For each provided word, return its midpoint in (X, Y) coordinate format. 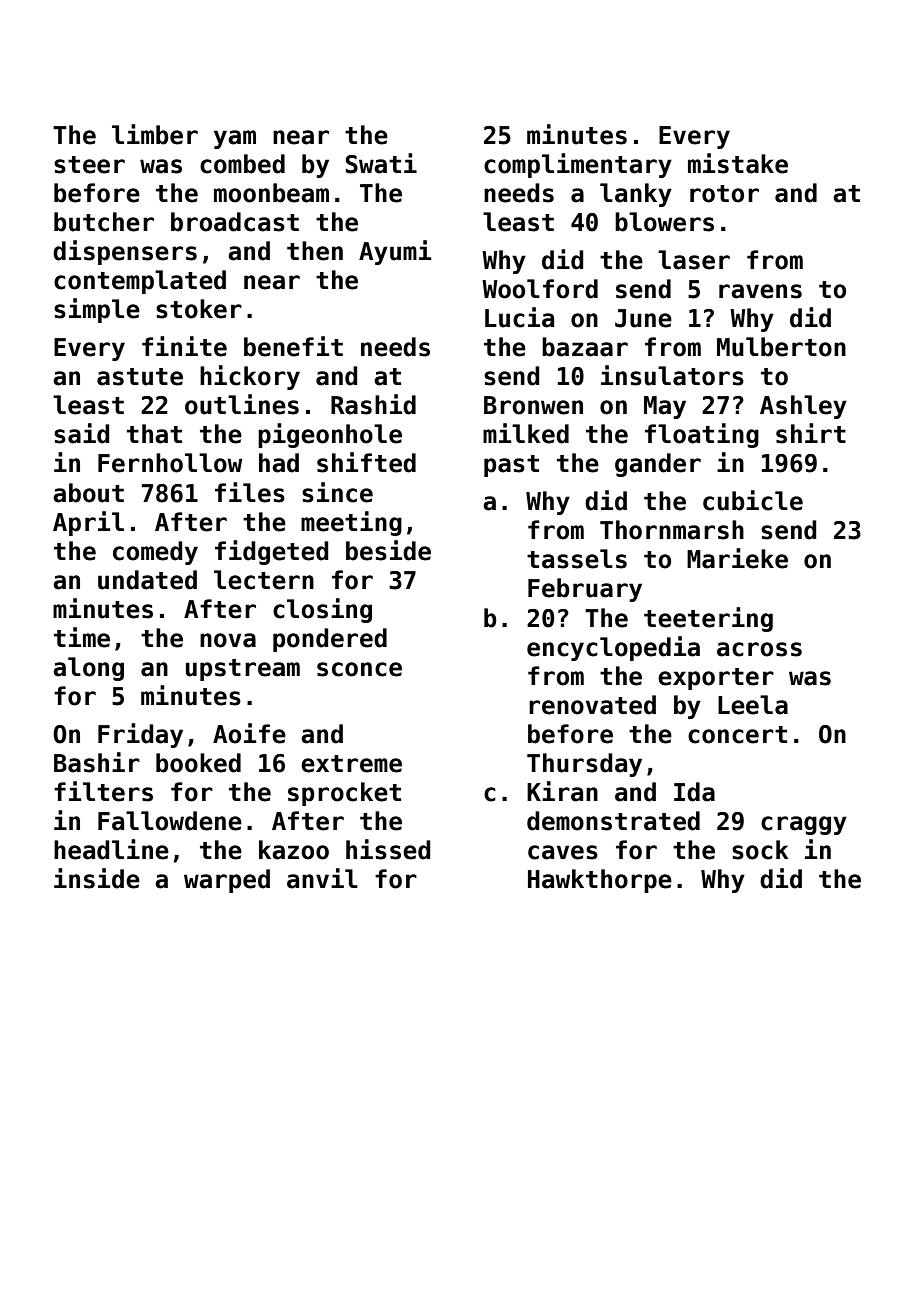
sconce (359, 669)
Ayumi (395, 252)
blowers (664, 222)
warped (227, 881)
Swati (381, 163)
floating (702, 435)
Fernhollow (170, 463)
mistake (738, 163)
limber (155, 134)
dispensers (125, 252)
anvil (322, 878)
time (82, 637)
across (759, 649)
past (511, 466)
